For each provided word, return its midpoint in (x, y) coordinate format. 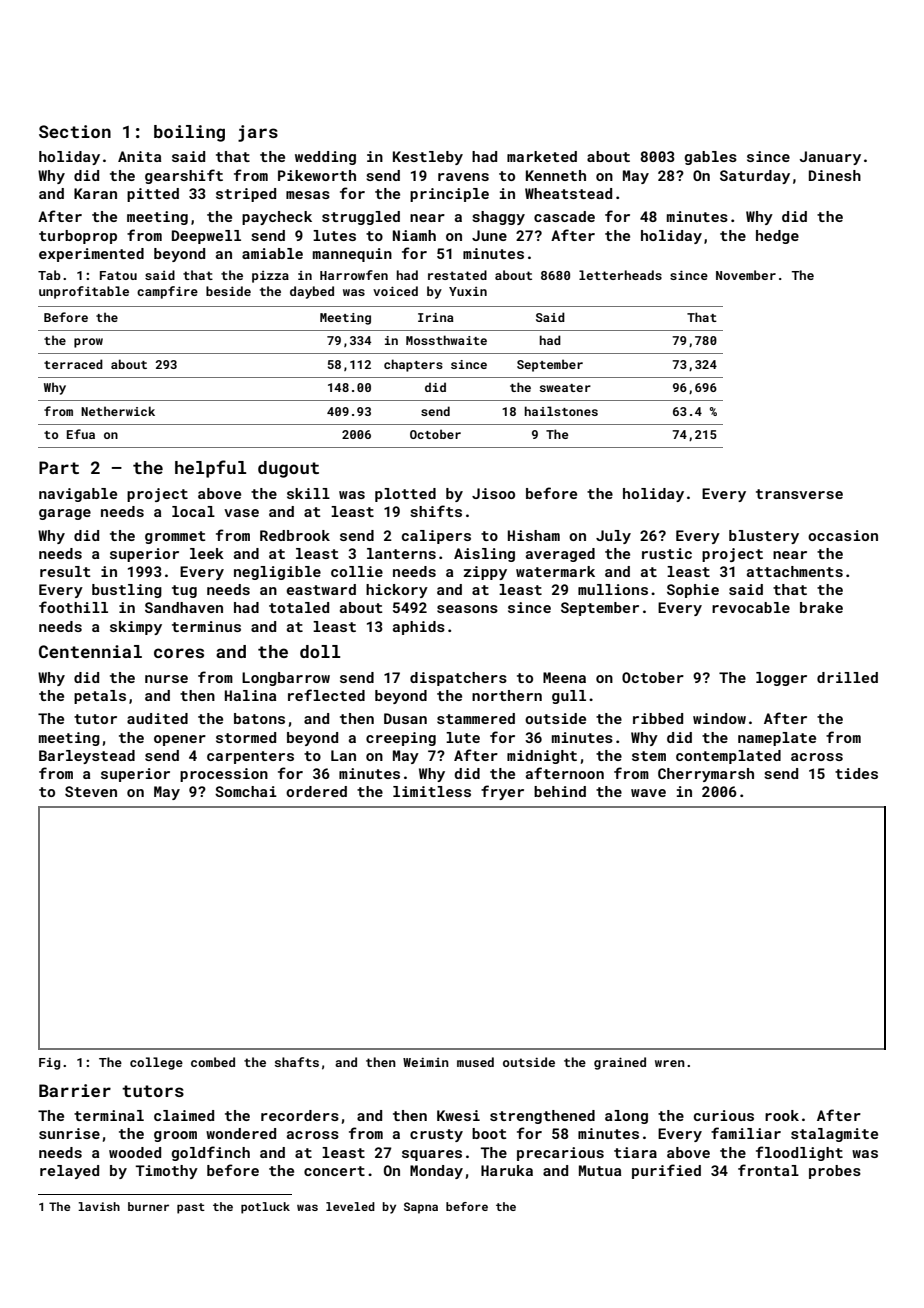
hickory (397, 591)
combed (213, 1062)
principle (449, 195)
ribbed (658, 718)
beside (228, 291)
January (830, 158)
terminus (206, 626)
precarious (560, 1154)
